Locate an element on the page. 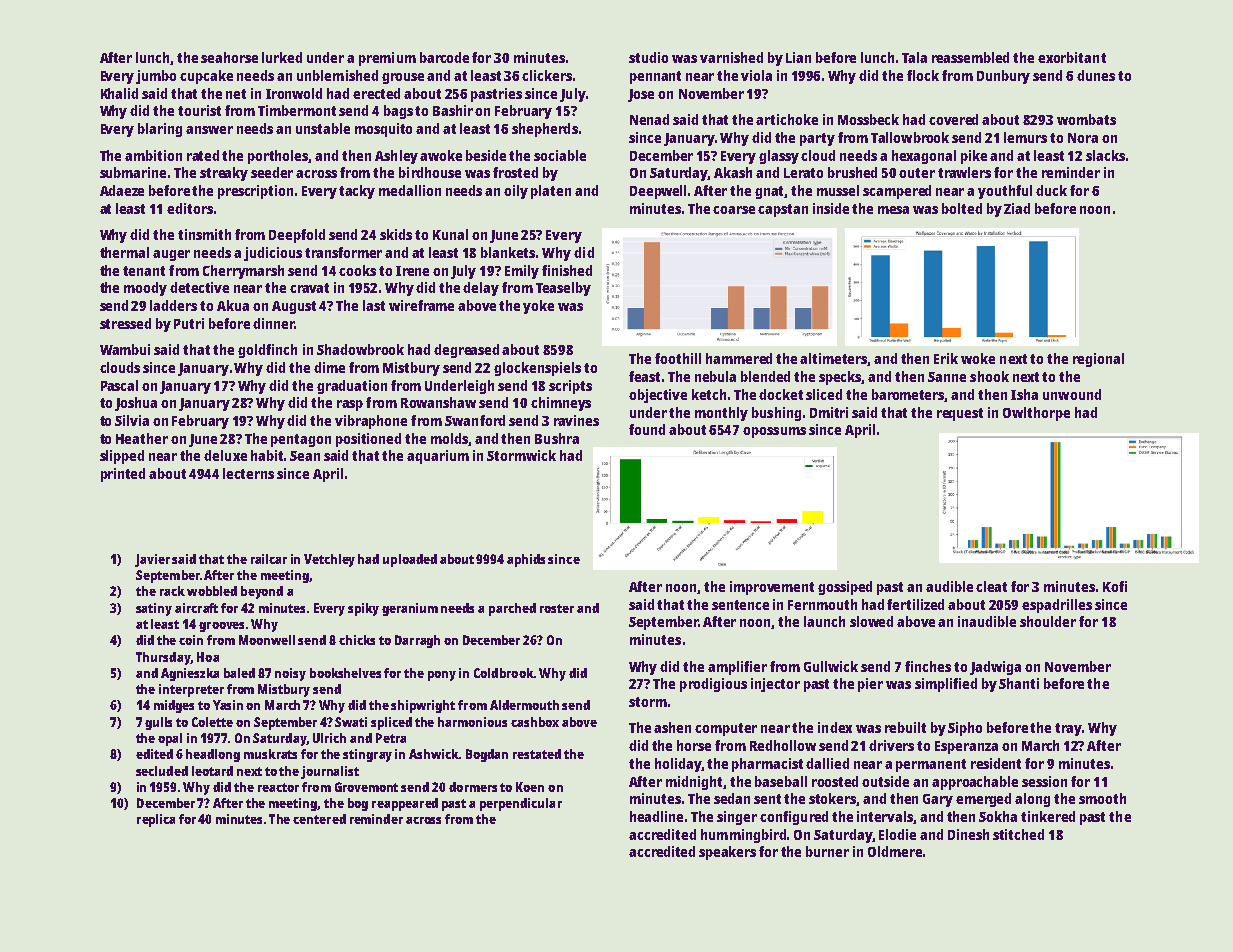  studio is located at coordinates (648, 57).
